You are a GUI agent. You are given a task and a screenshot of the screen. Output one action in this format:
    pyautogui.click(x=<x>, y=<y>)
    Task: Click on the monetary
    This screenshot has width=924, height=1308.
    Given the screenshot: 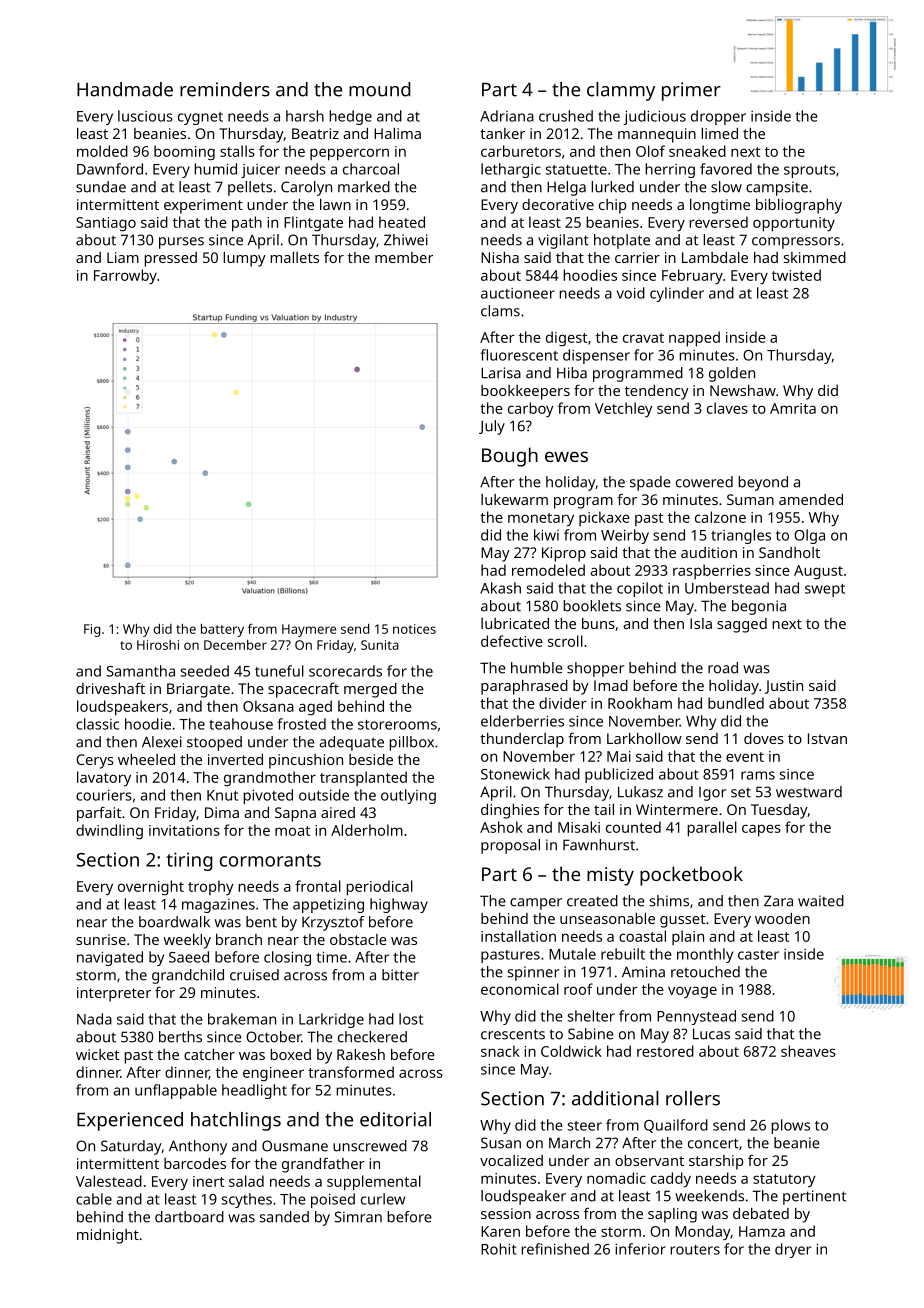 What is the action you would take?
    pyautogui.click(x=541, y=520)
